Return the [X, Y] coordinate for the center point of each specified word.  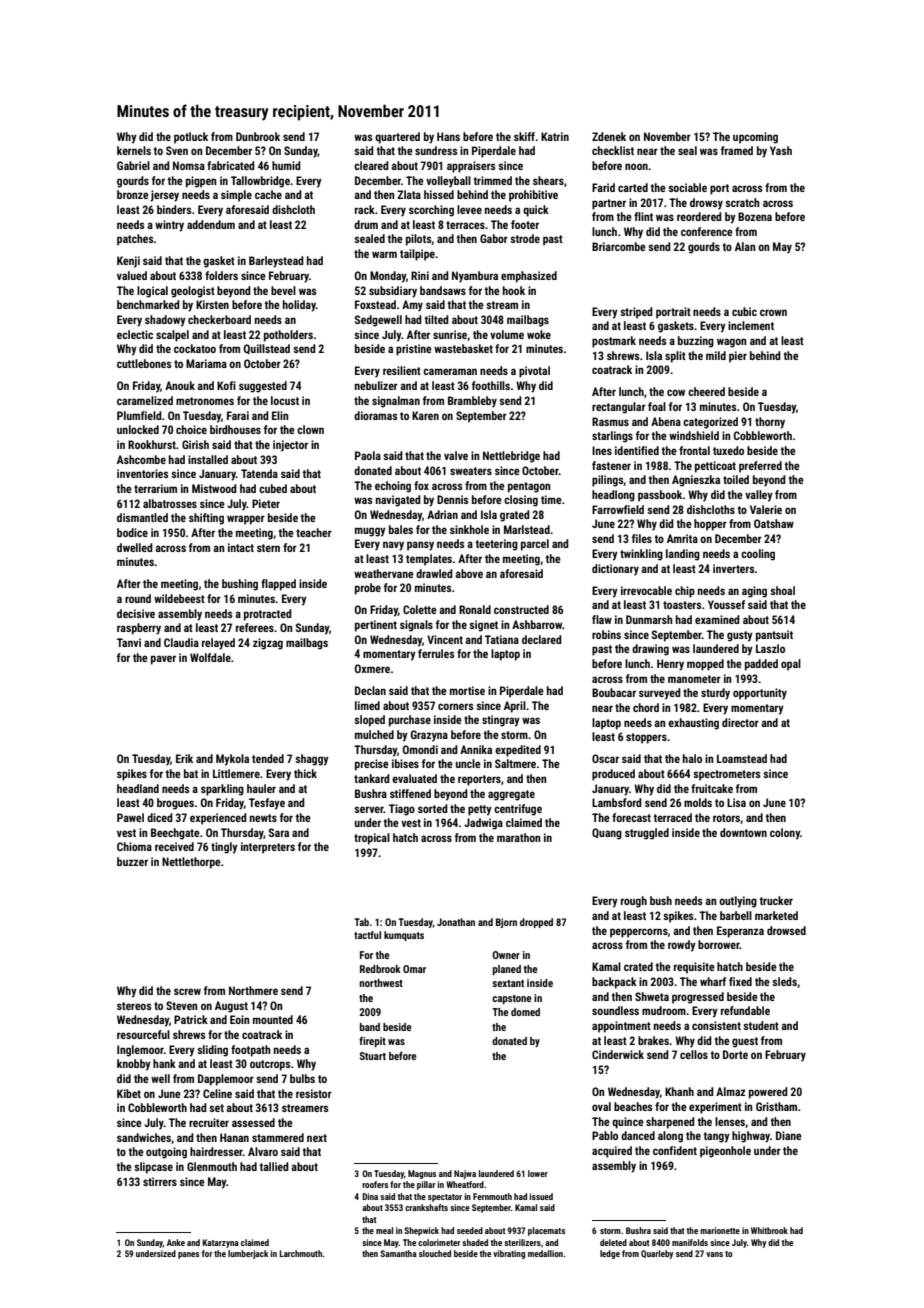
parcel [535, 545]
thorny [770, 423]
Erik [184, 758]
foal [657, 406]
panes [188, 1255]
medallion [545, 1253]
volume [507, 334]
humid [286, 165]
